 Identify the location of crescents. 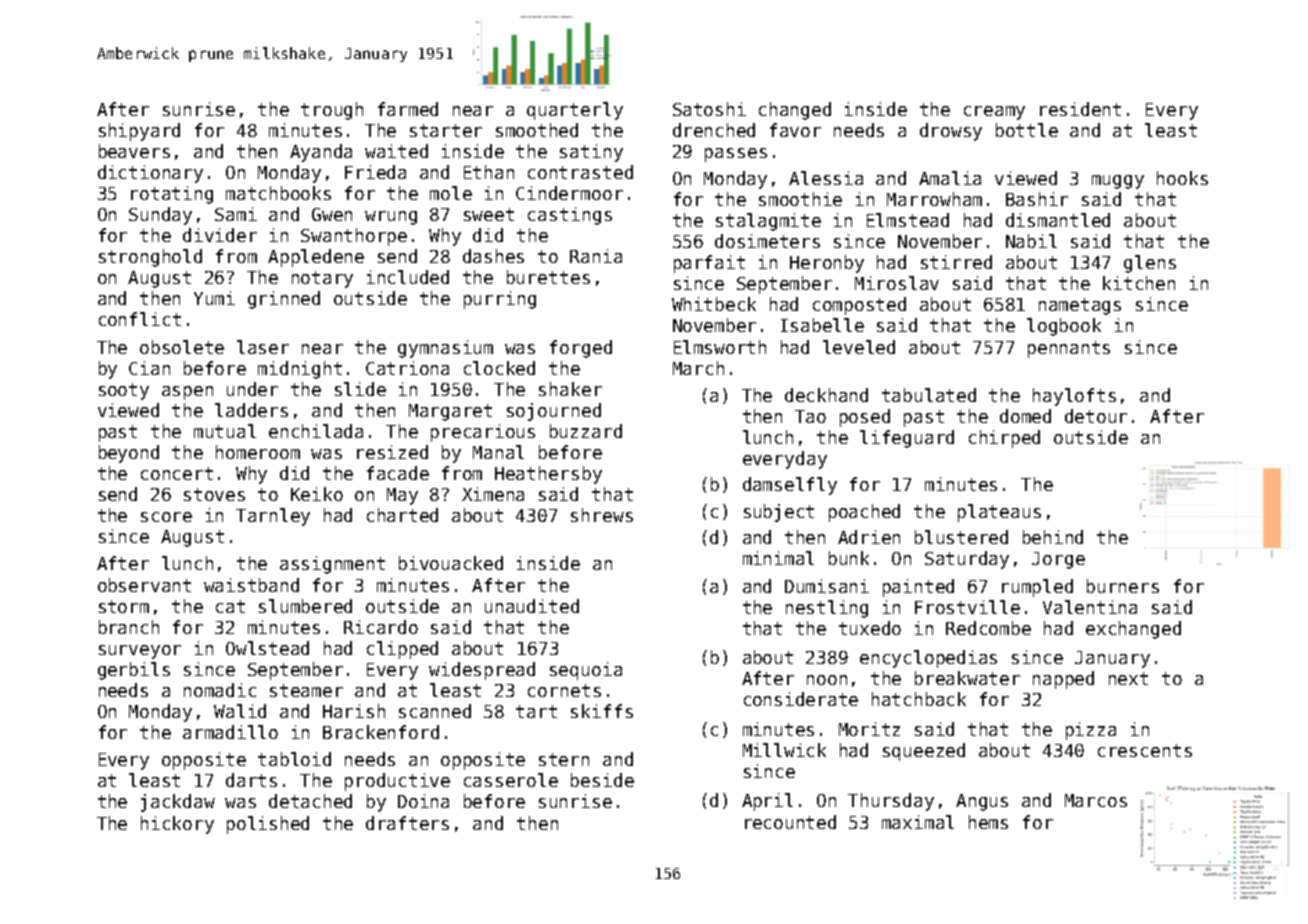
(1145, 750).
